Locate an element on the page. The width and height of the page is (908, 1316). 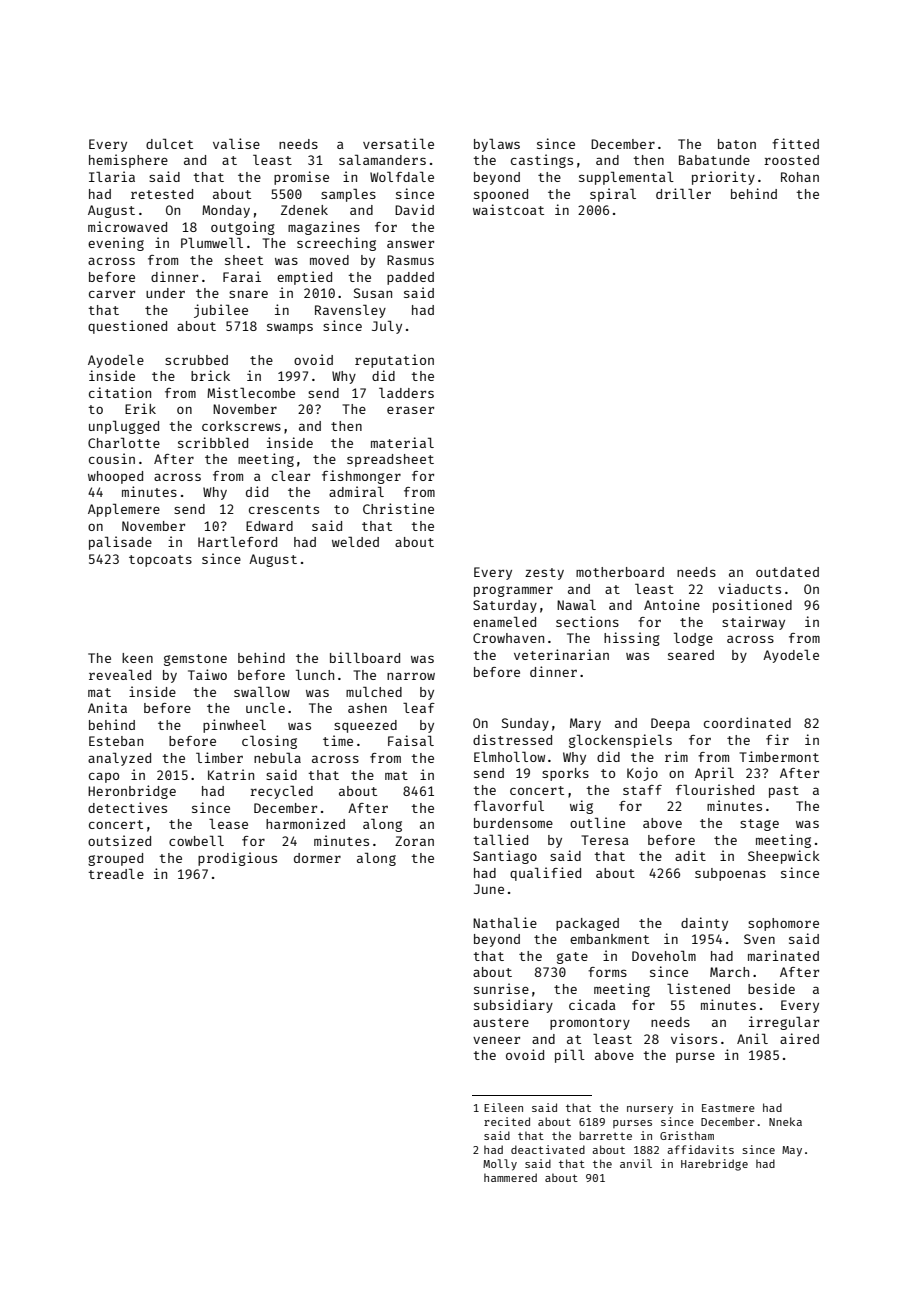
bylaws is located at coordinates (497, 145).
